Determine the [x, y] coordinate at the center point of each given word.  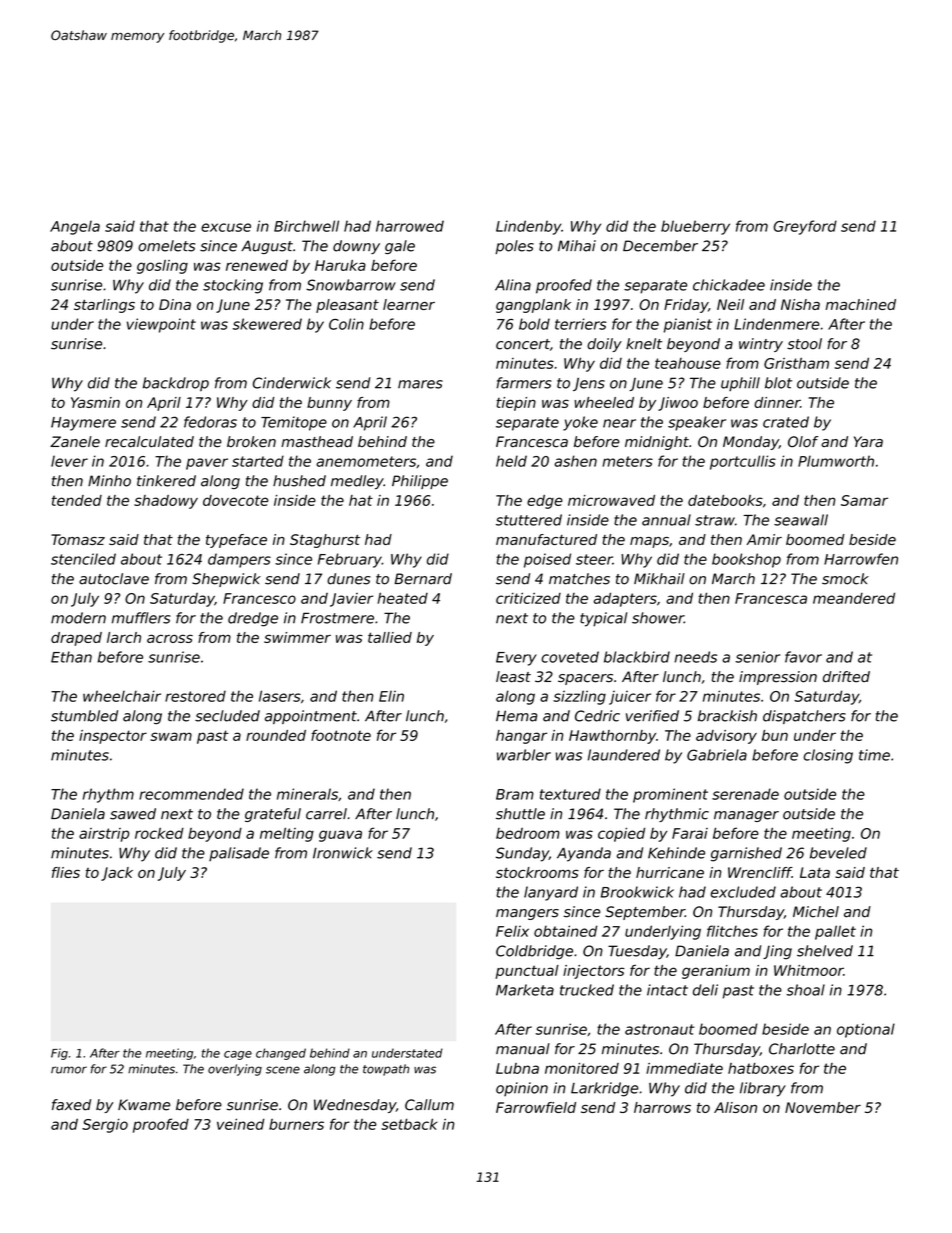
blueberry [695, 227]
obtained [565, 931]
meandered [854, 598]
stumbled [84, 716]
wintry [761, 345]
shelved [825, 951]
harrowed [410, 226]
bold [534, 324]
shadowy [166, 502]
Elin [391, 696]
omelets [166, 246]
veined [241, 1124]
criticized [528, 598]
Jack [117, 874]
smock [845, 579]
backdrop [176, 384]
